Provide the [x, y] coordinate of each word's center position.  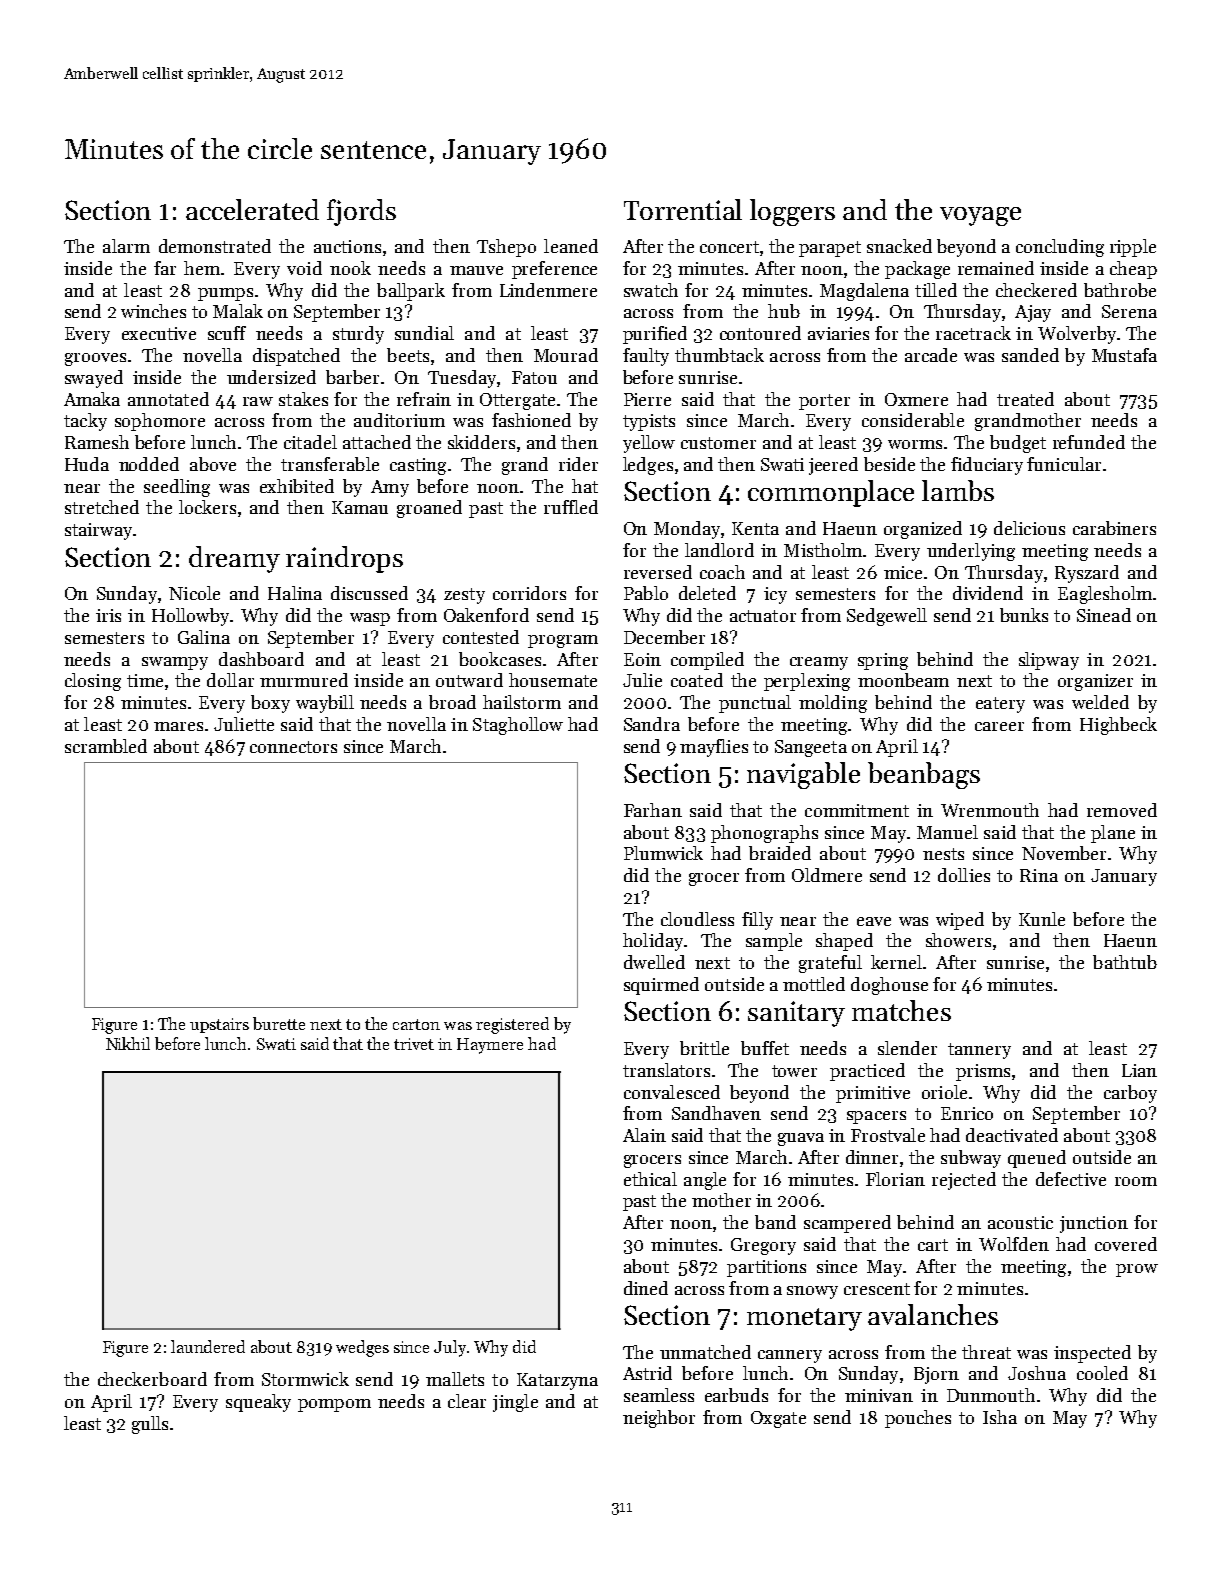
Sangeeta [811, 748]
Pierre [647, 399]
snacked [899, 246]
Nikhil [128, 1043]
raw [258, 401]
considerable [913, 420]
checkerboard [152, 1379]
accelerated [252, 209]
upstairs [219, 1025]
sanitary [796, 1014]
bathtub [1125, 962]
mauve [476, 270]
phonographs [764, 834]
